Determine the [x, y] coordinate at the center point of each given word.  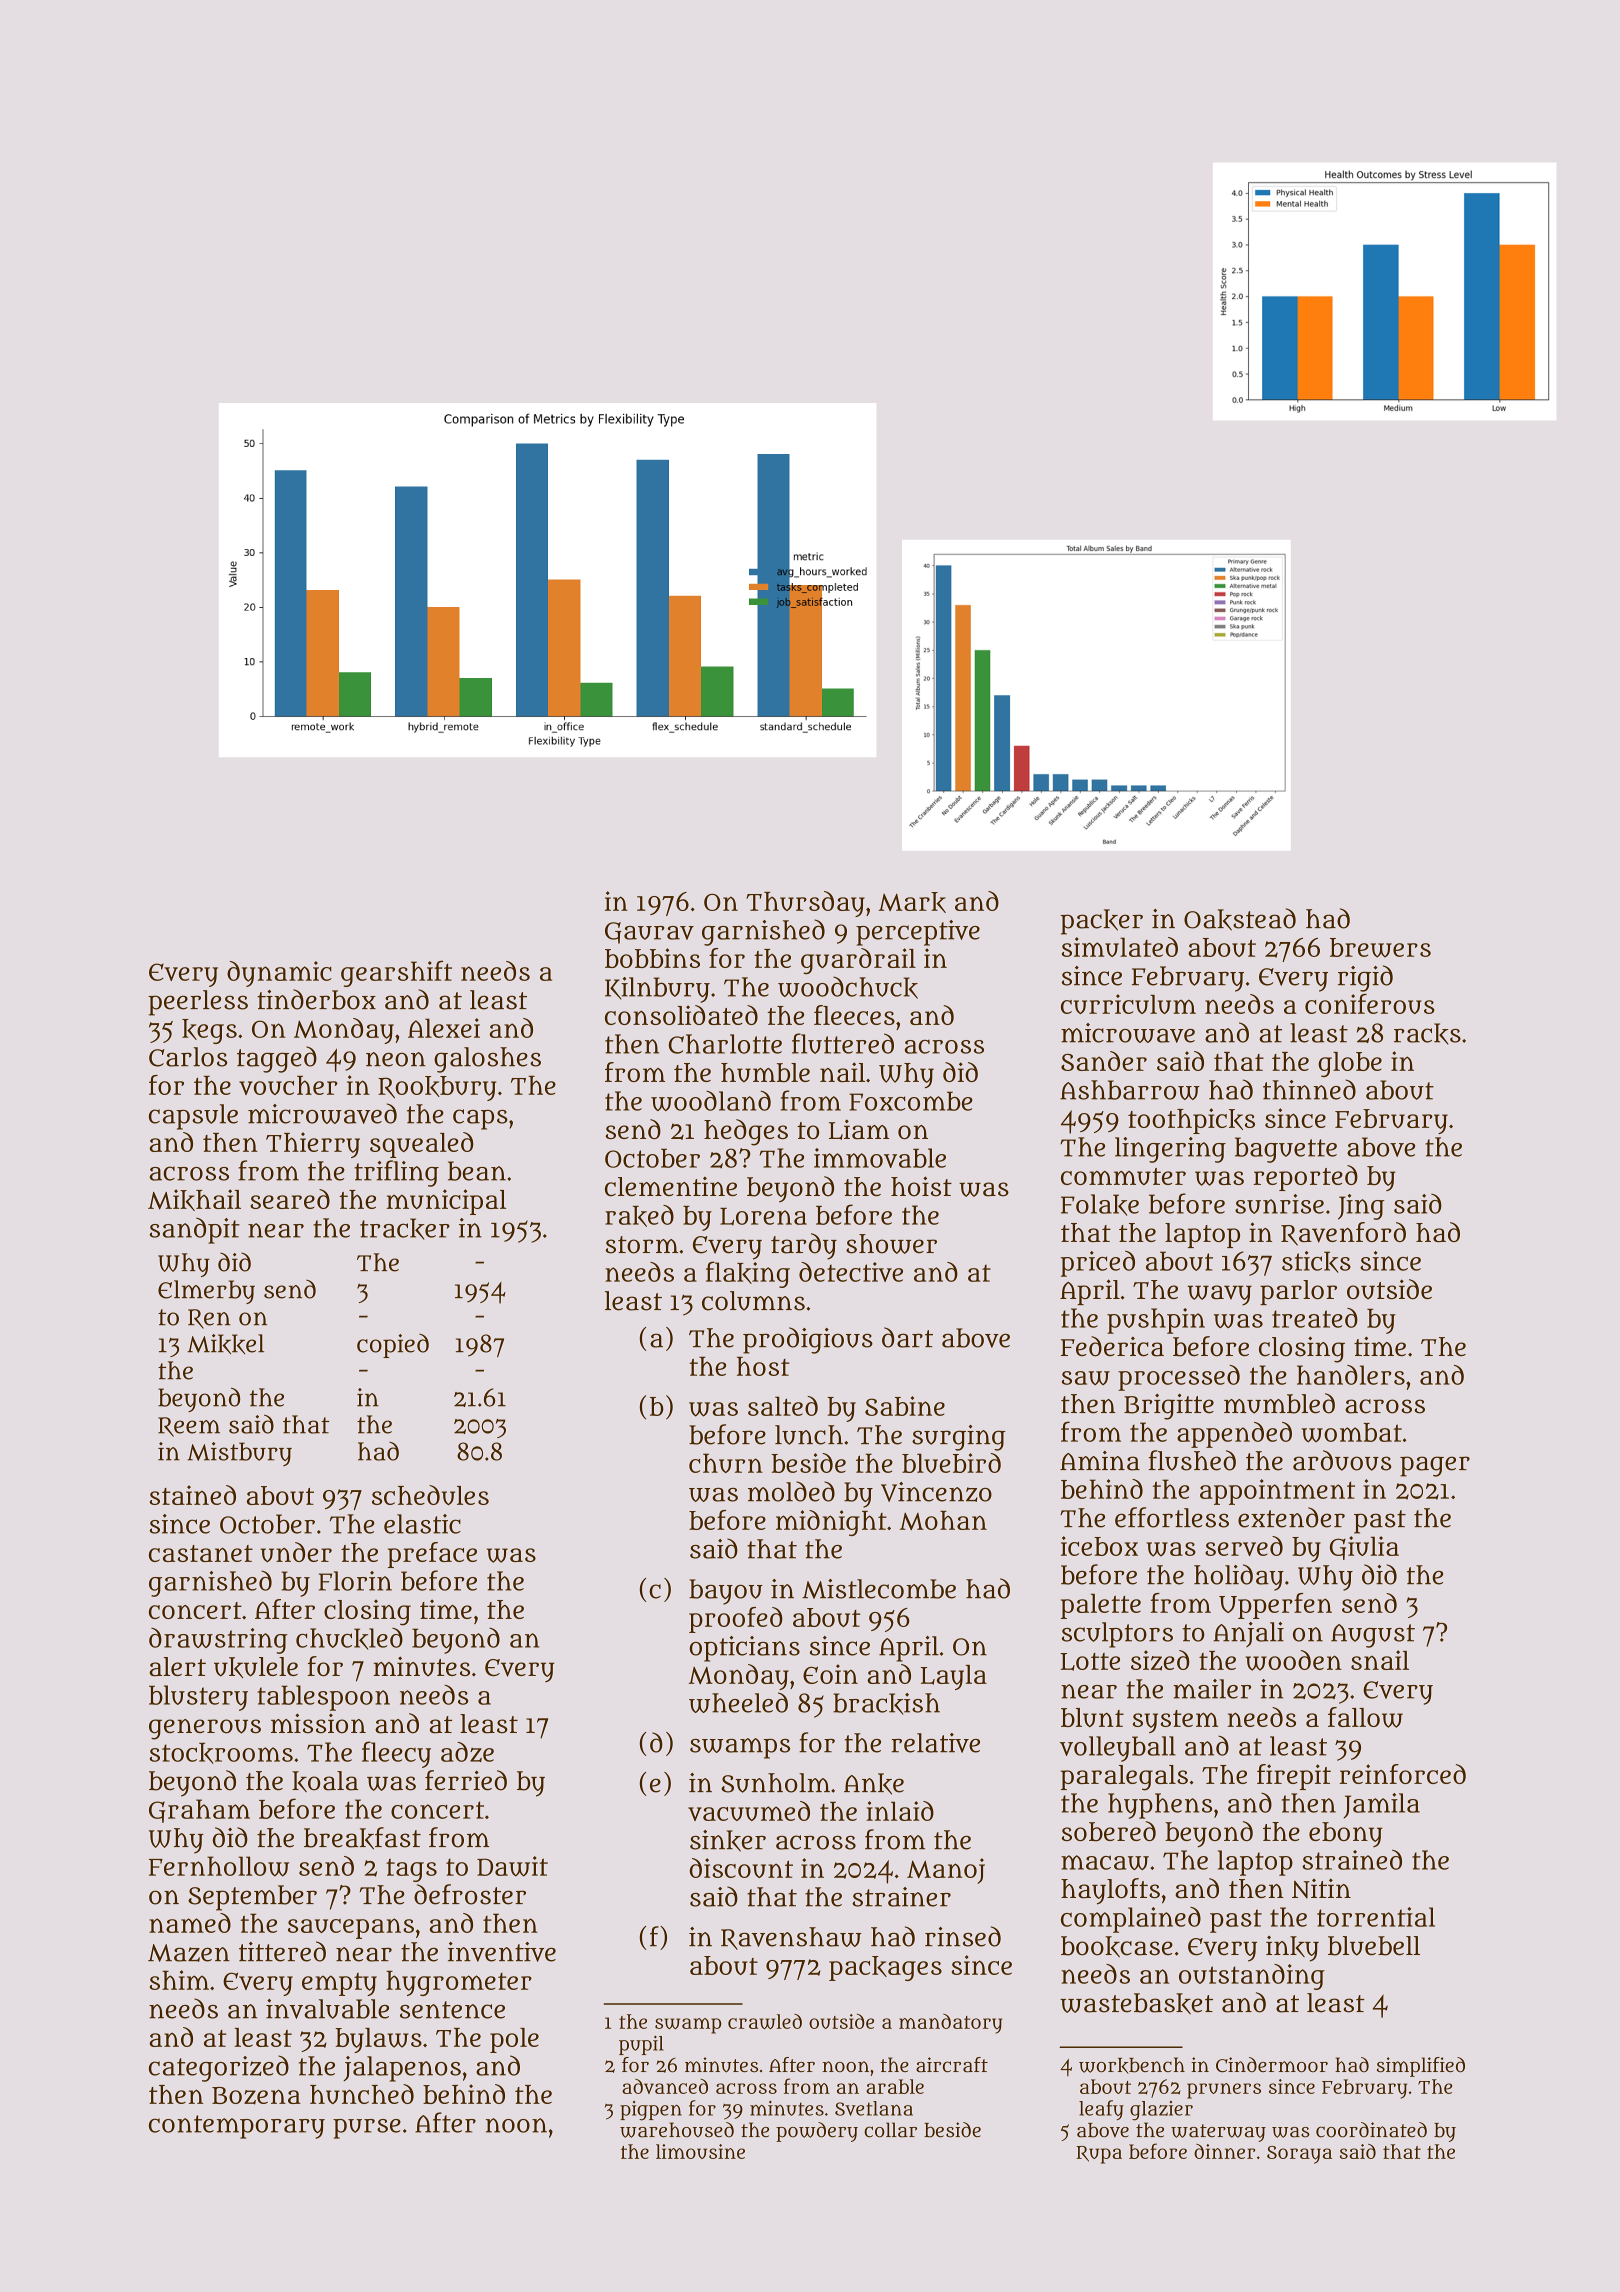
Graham [199, 1811]
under [296, 1552]
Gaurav [649, 933]
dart [907, 1337]
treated [1315, 1318]
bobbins [652, 958]
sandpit [194, 1230]
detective [851, 1272]
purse [367, 2129]
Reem [189, 1427]
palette [1101, 1606]
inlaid [900, 1811]
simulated [1120, 947]
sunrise [1279, 1204]
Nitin [1321, 1888]
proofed [736, 1620]
